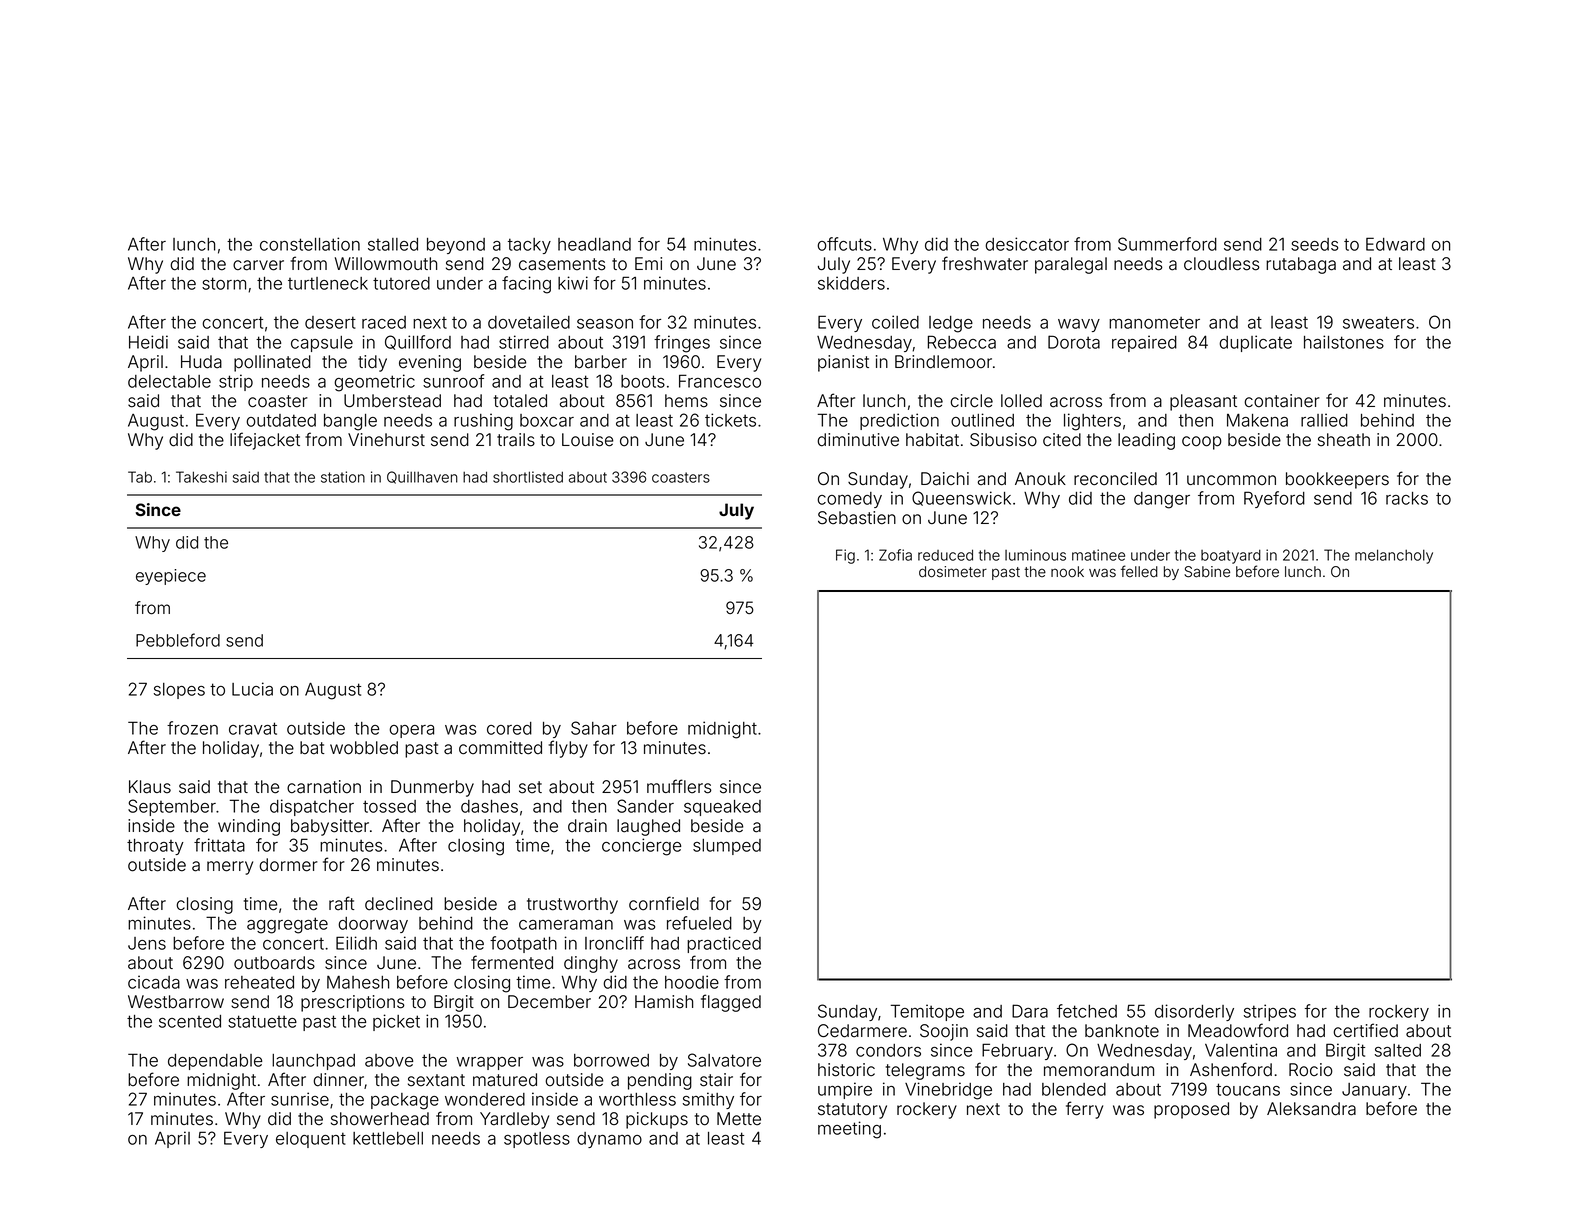 The height and width of the page is (1220, 1579). What do you see at coordinates (171, 577) in the page?
I see `eyepiece` at bounding box center [171, 577].
